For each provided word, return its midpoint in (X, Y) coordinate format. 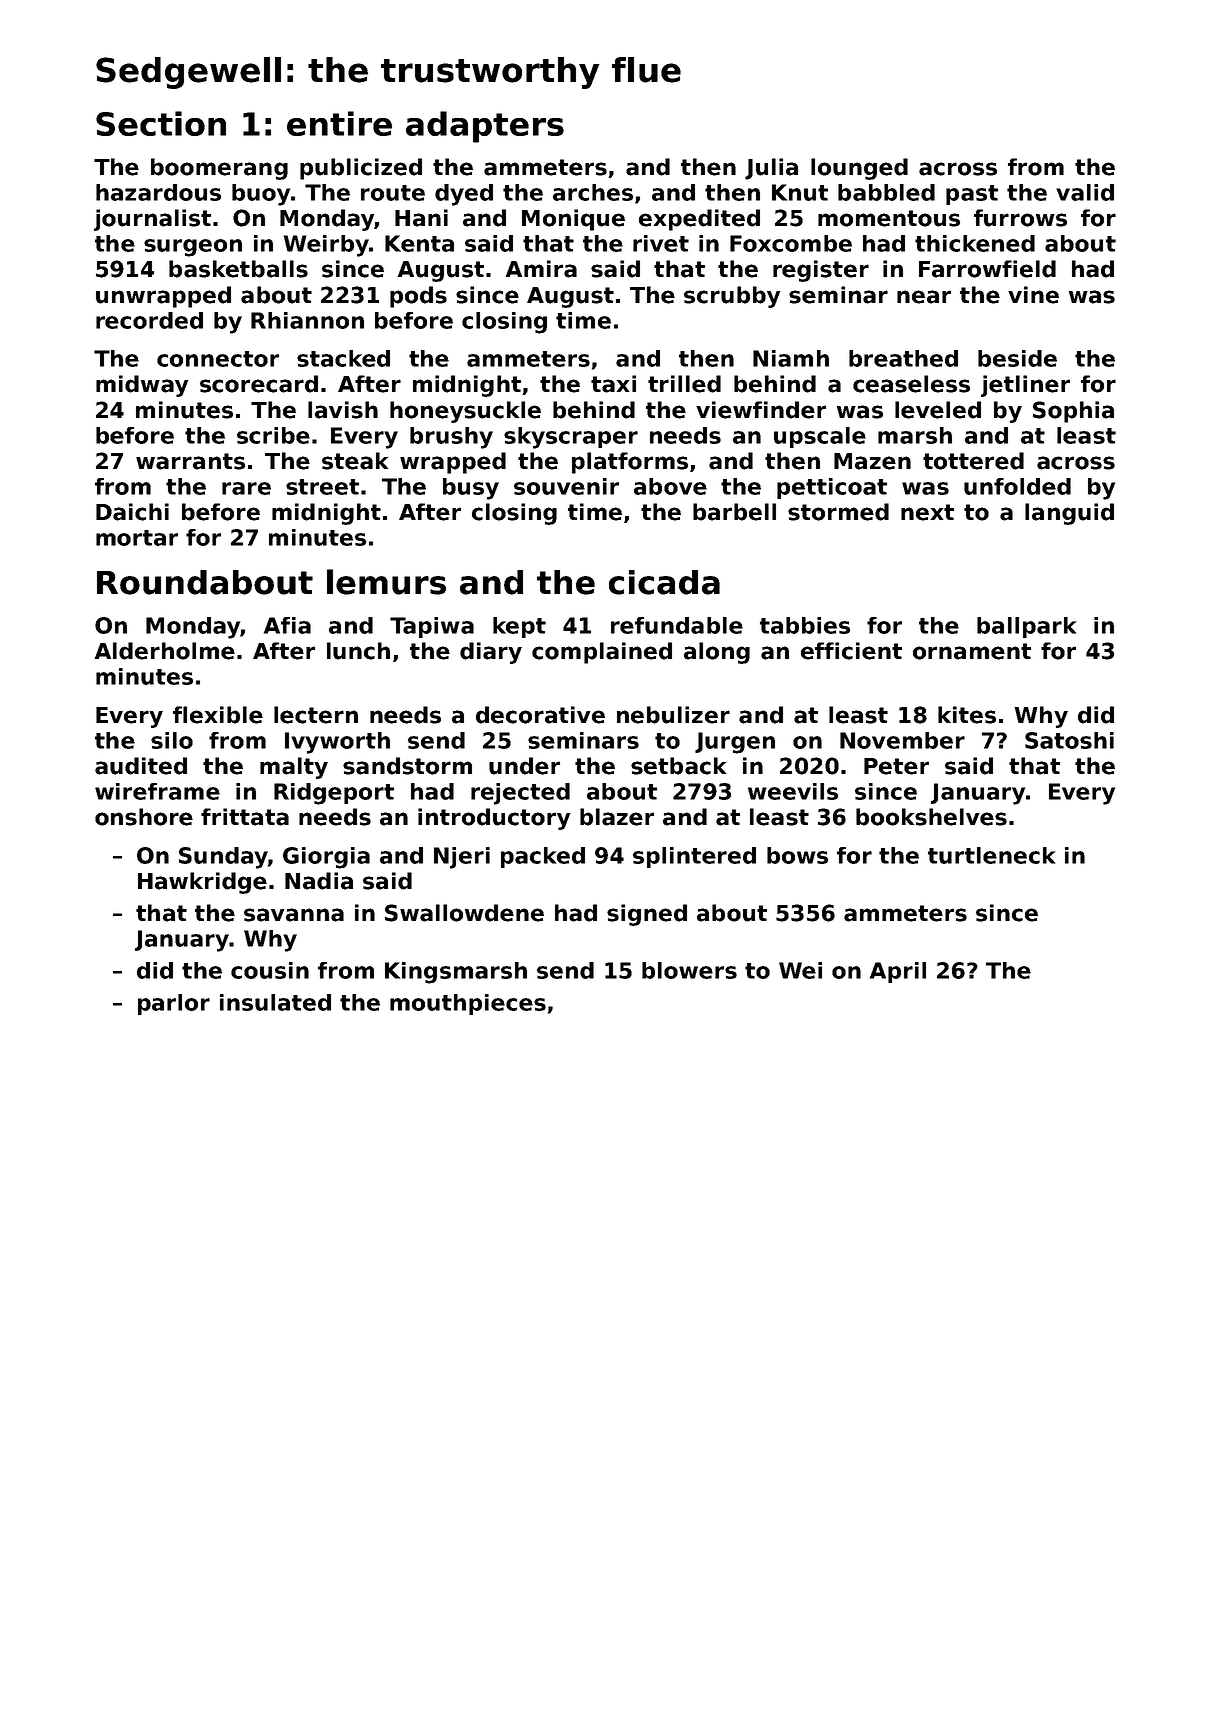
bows (797, 855)
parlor (174, 1004)
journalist (152, 220)
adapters (485, 127)
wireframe (157, 791)
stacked (343, 358)
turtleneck (991, 855)
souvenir (566, 486)
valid (1085, 192)
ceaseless (911, 384)
